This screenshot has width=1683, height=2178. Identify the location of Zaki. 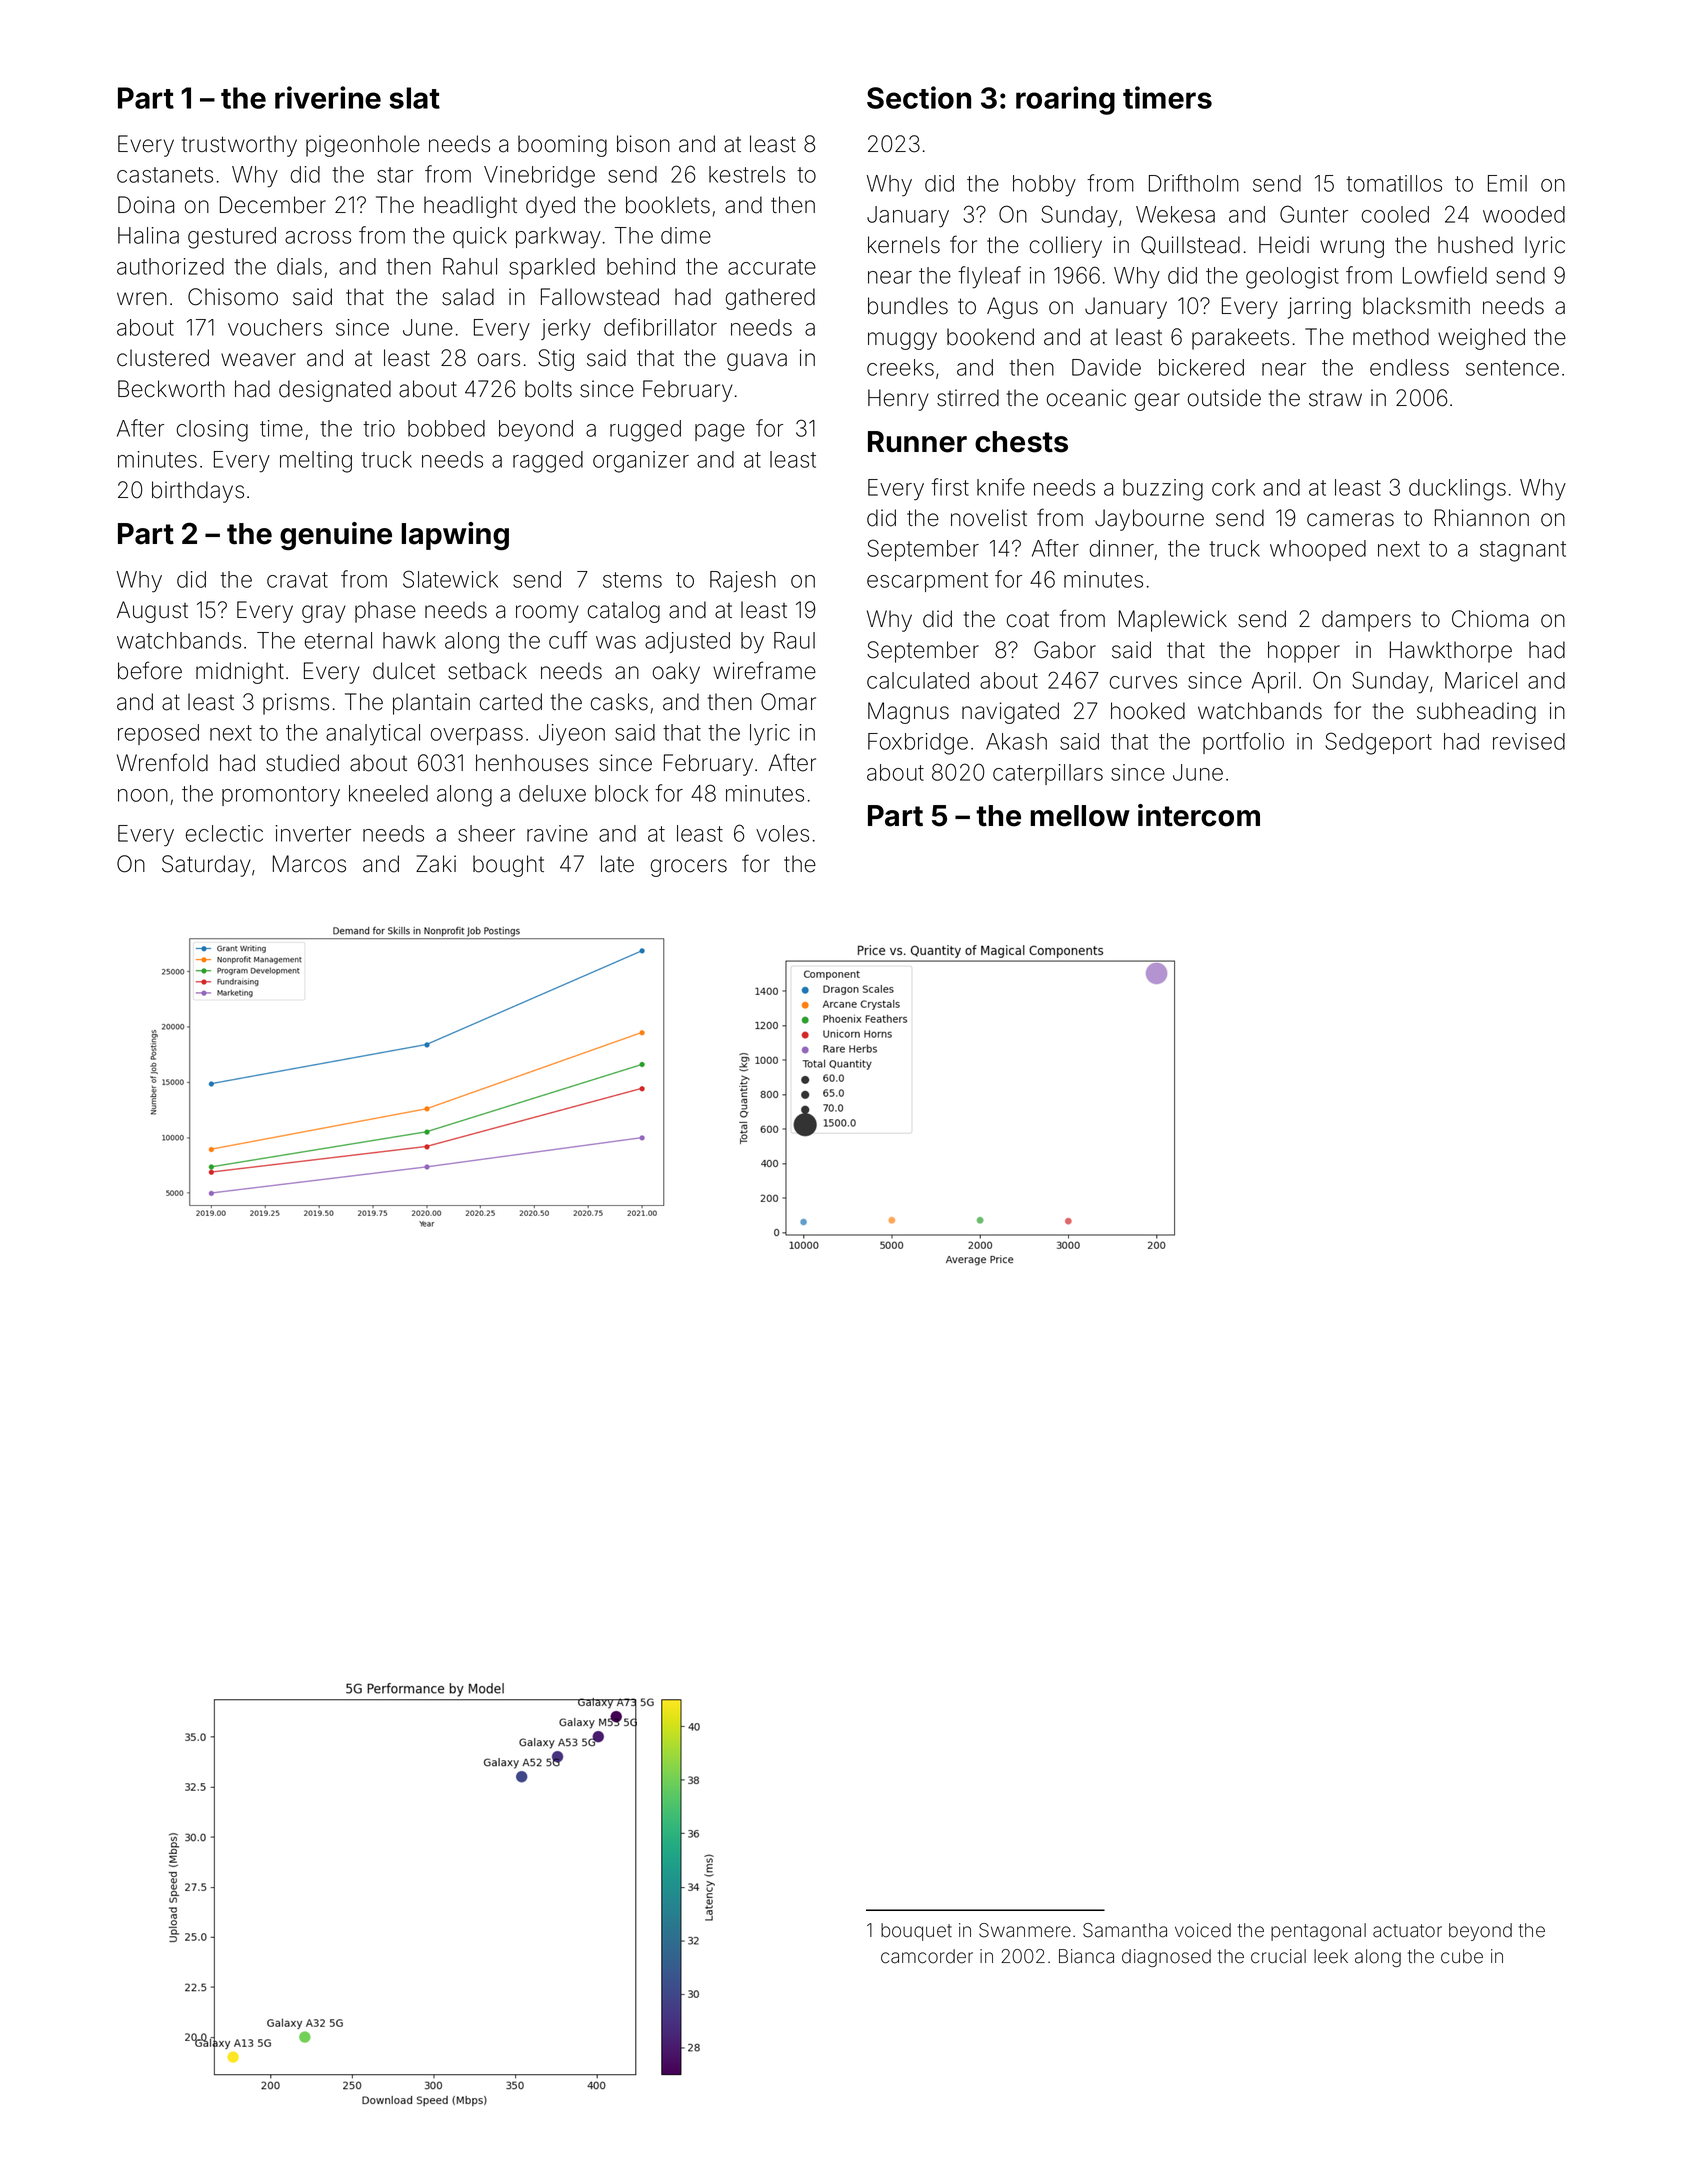
(436, 864).
